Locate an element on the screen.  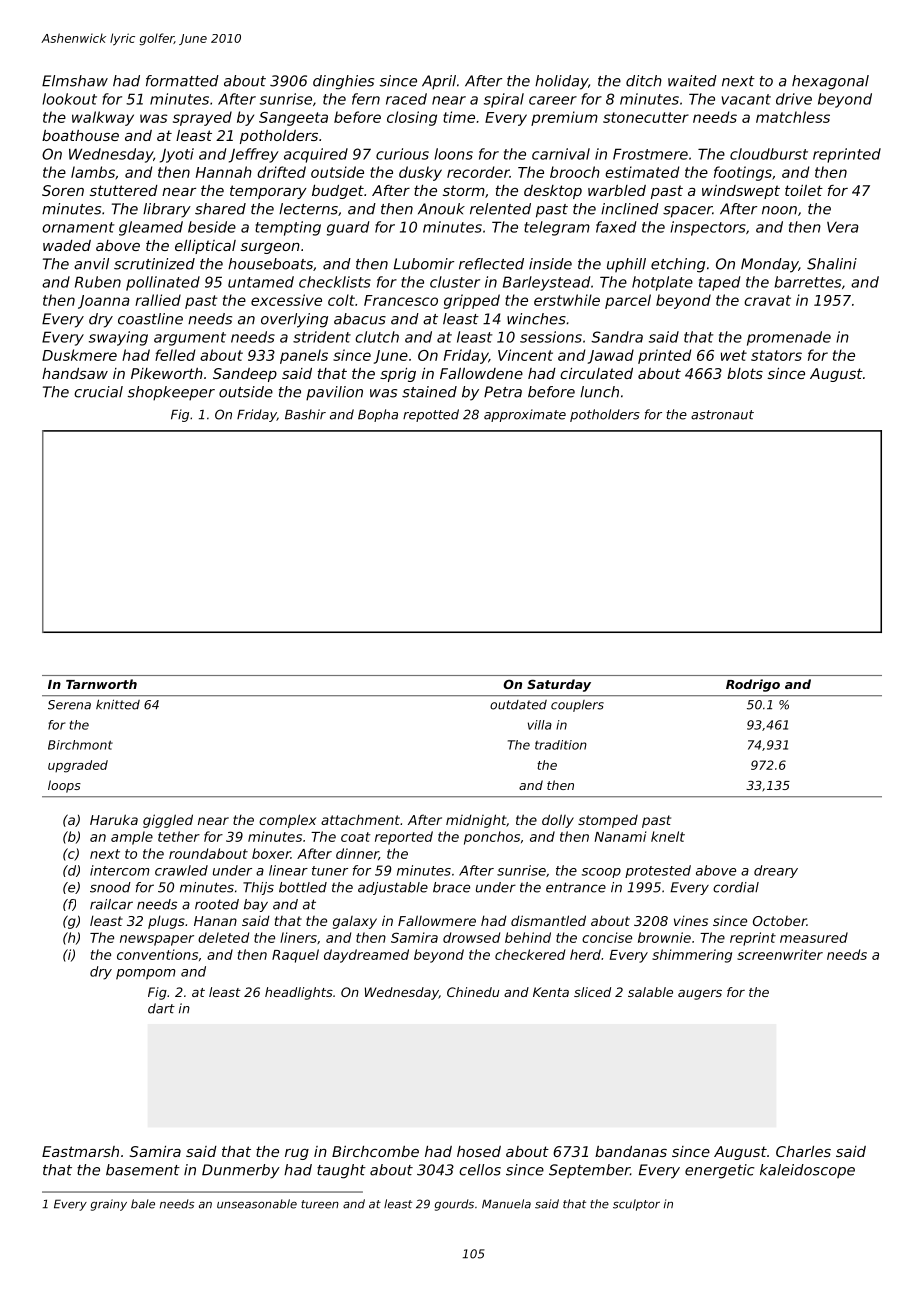
stators is located at coordinates (776, 355).
